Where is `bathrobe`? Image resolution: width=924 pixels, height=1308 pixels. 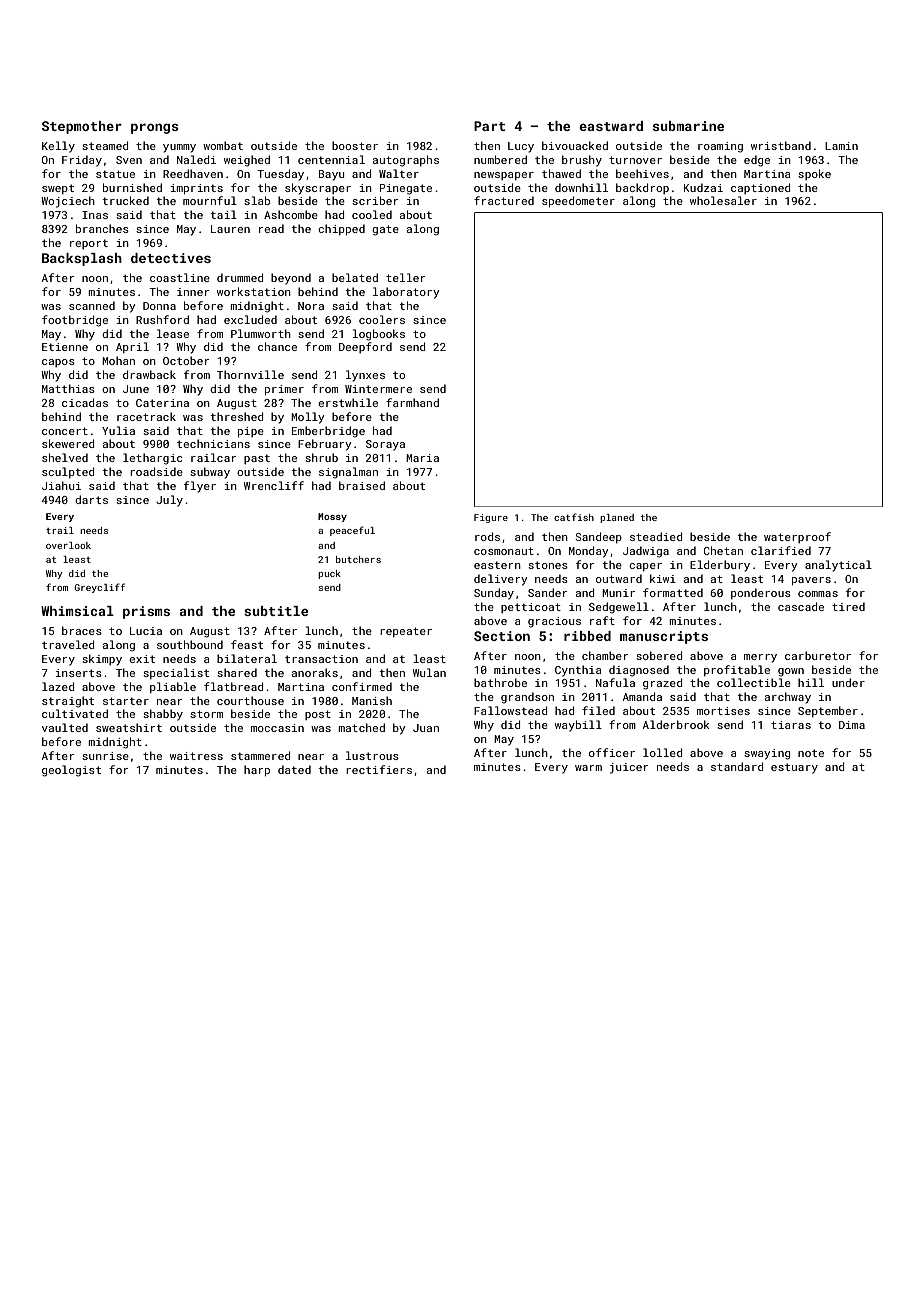
bathrobe is located at coordinates (500, 682).
